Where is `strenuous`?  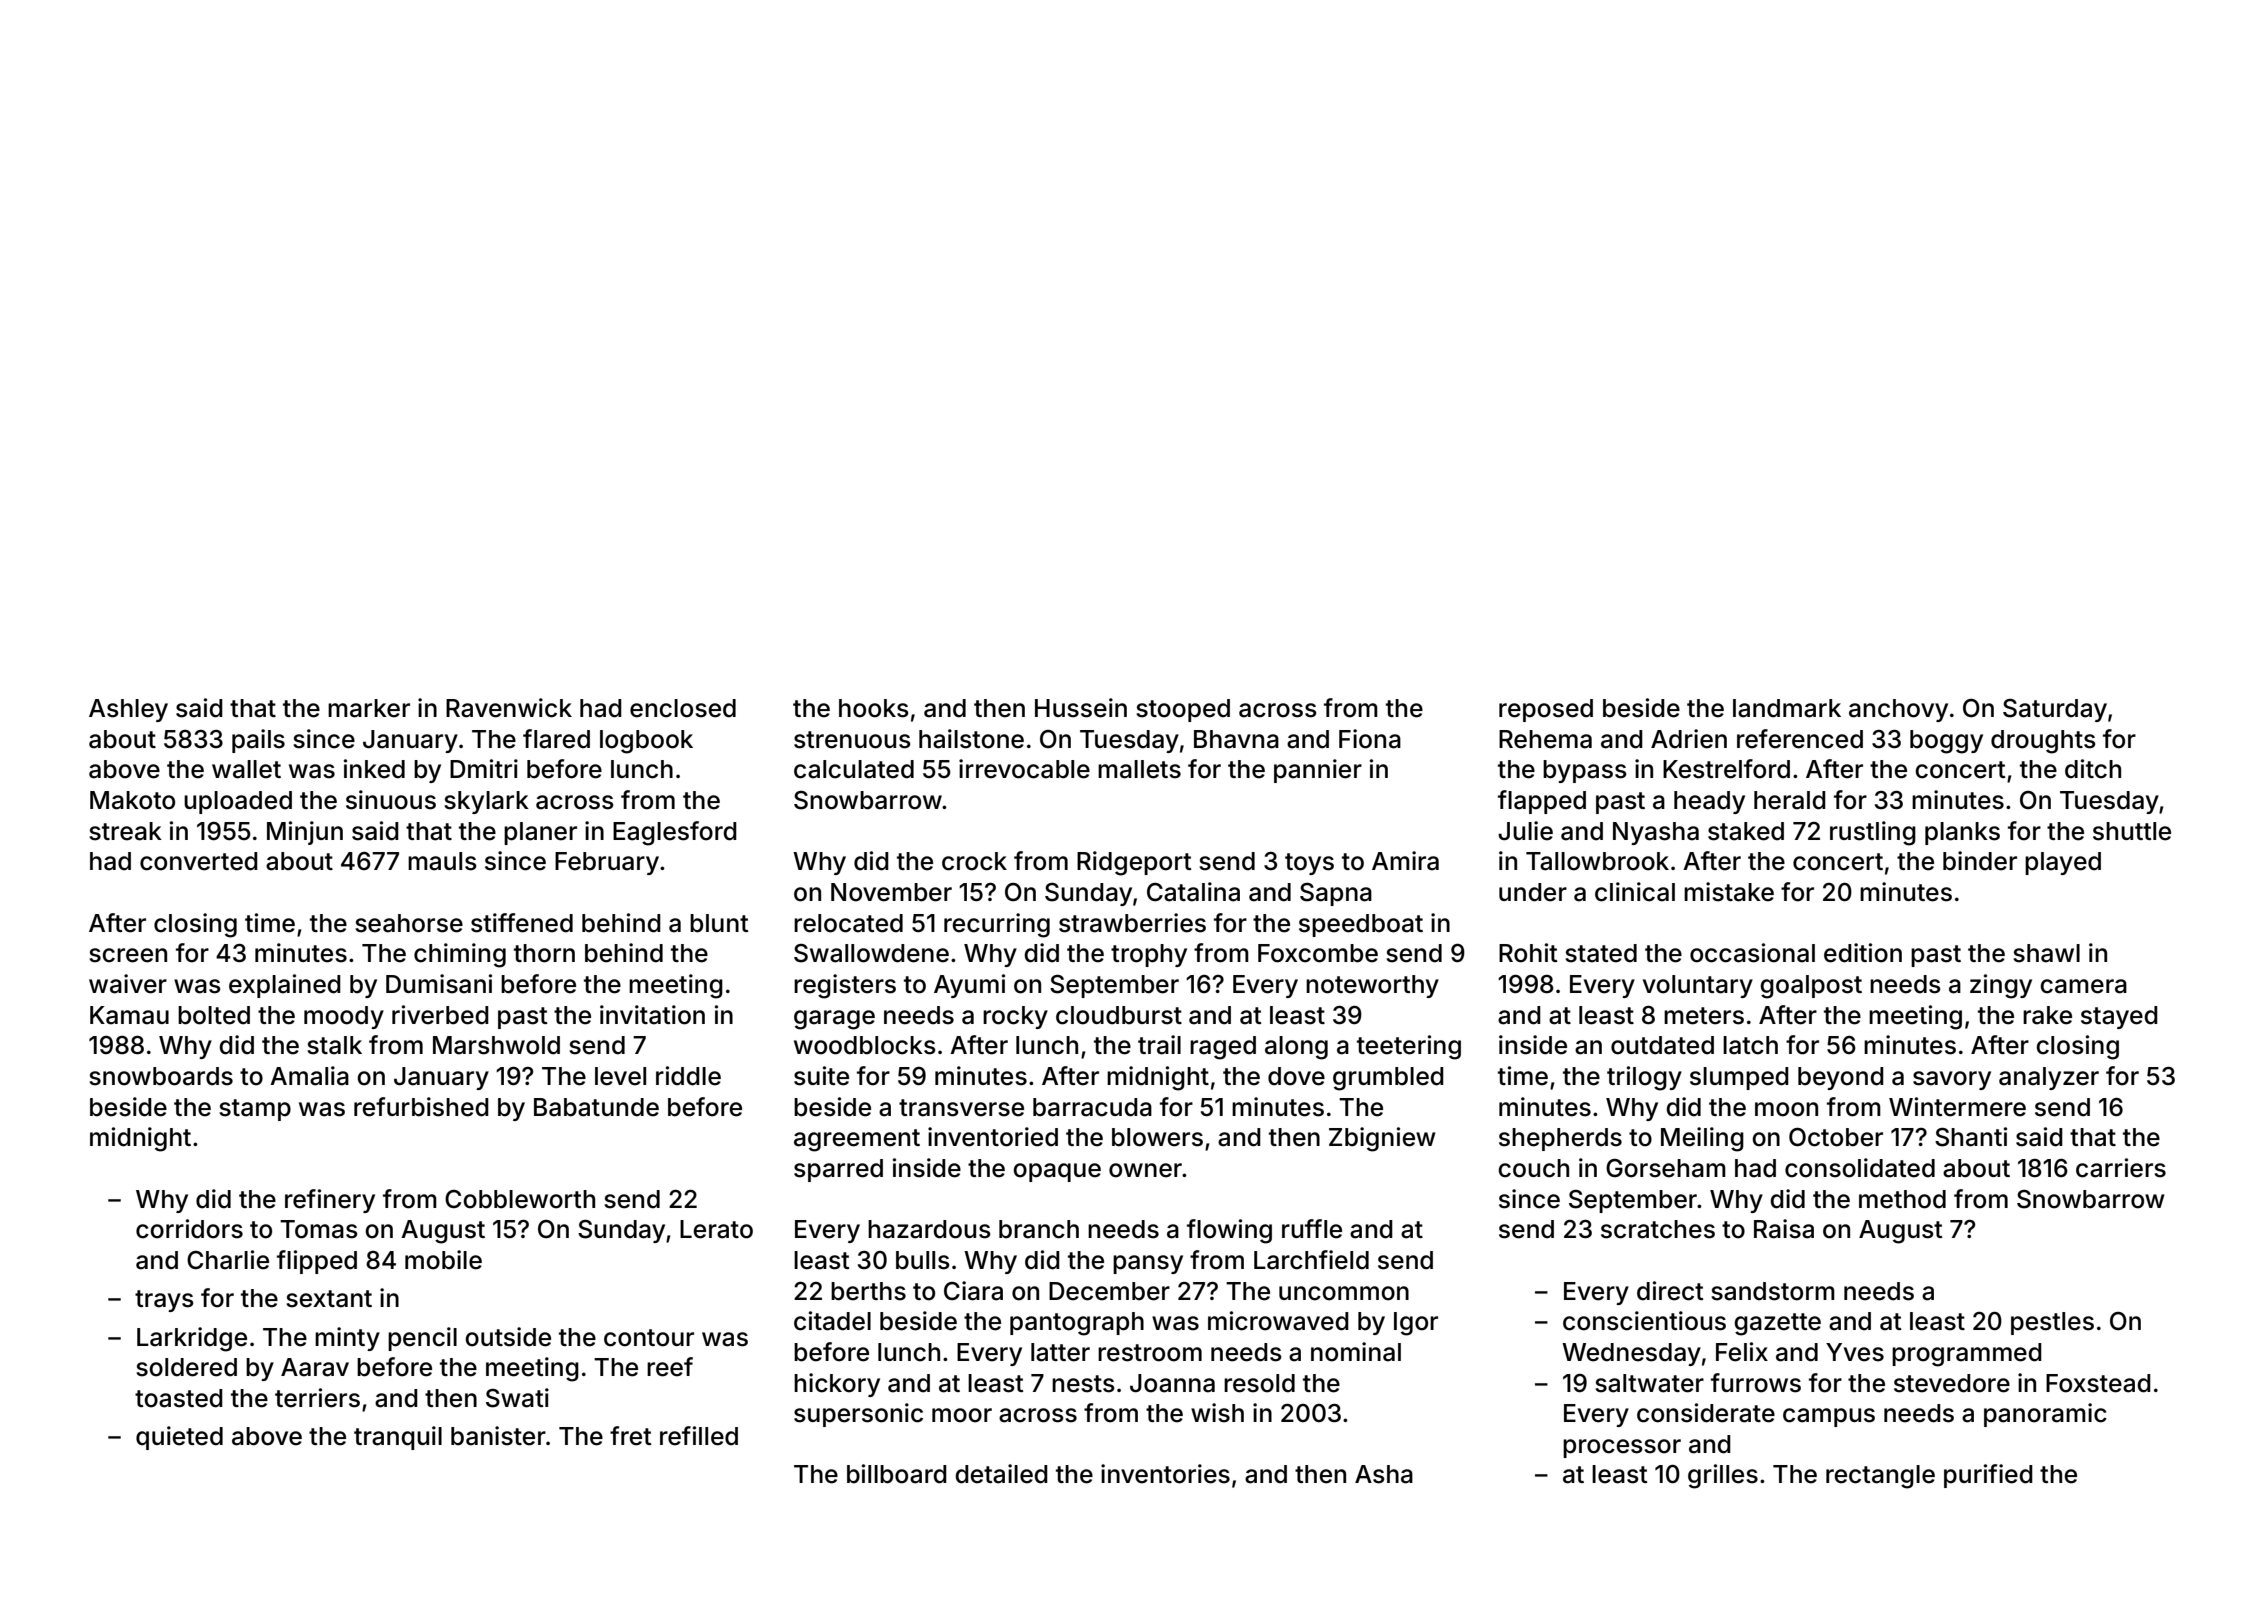
strenuous is located at coordinates (852, 740).
